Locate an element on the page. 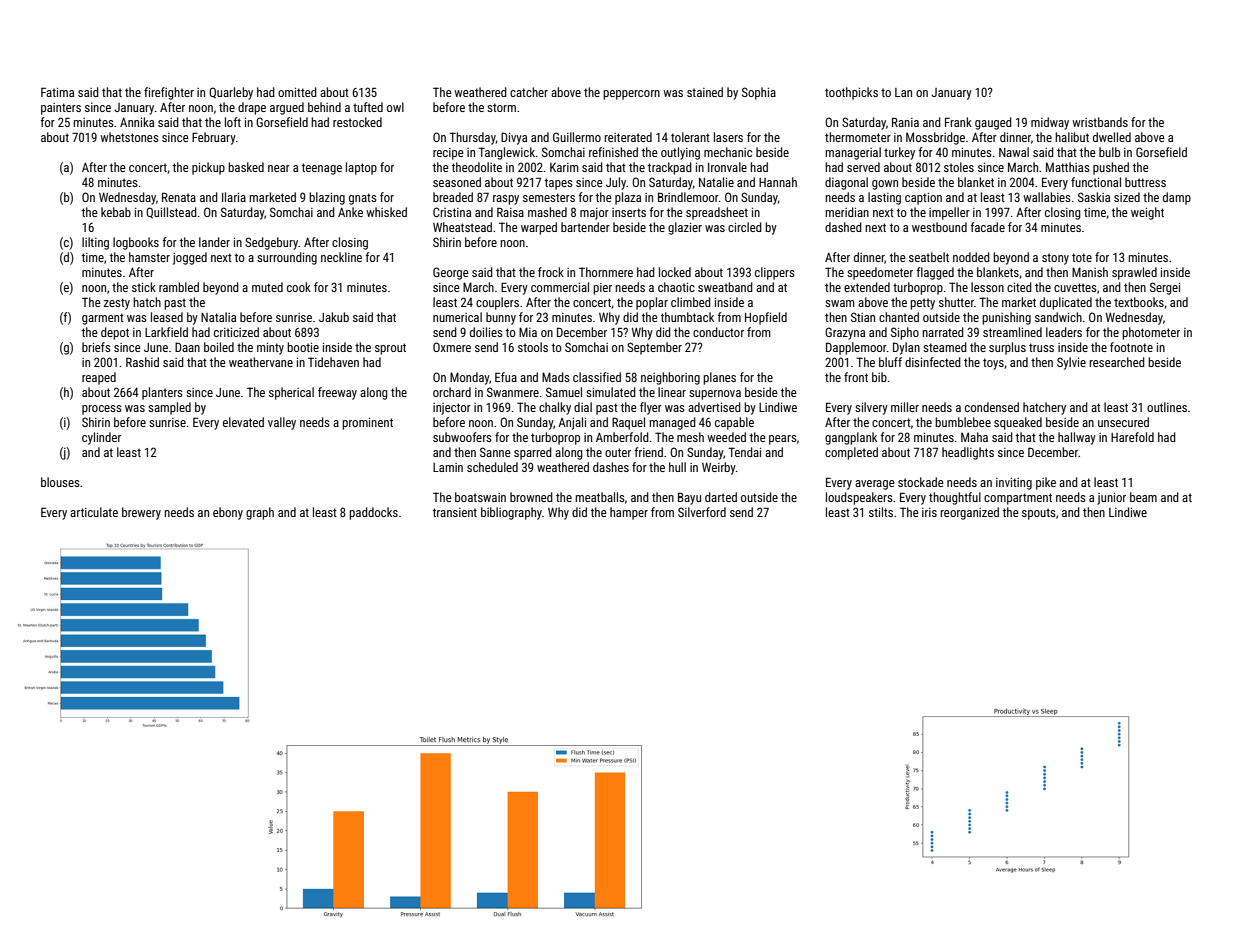 The image size is (1233, 952). articulate is located at coordinates (94, 512).
